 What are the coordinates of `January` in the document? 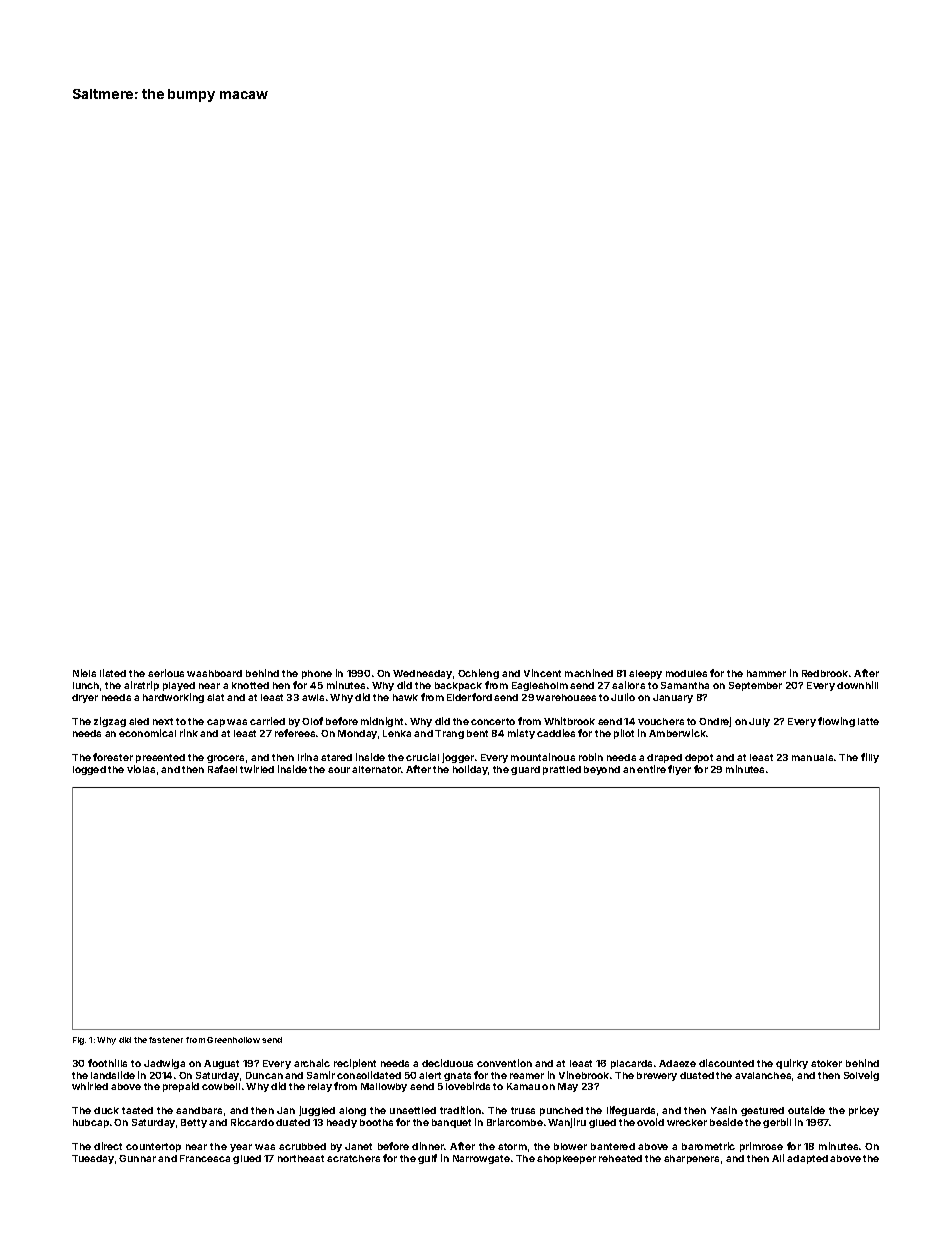 It's located at (673, 698).
